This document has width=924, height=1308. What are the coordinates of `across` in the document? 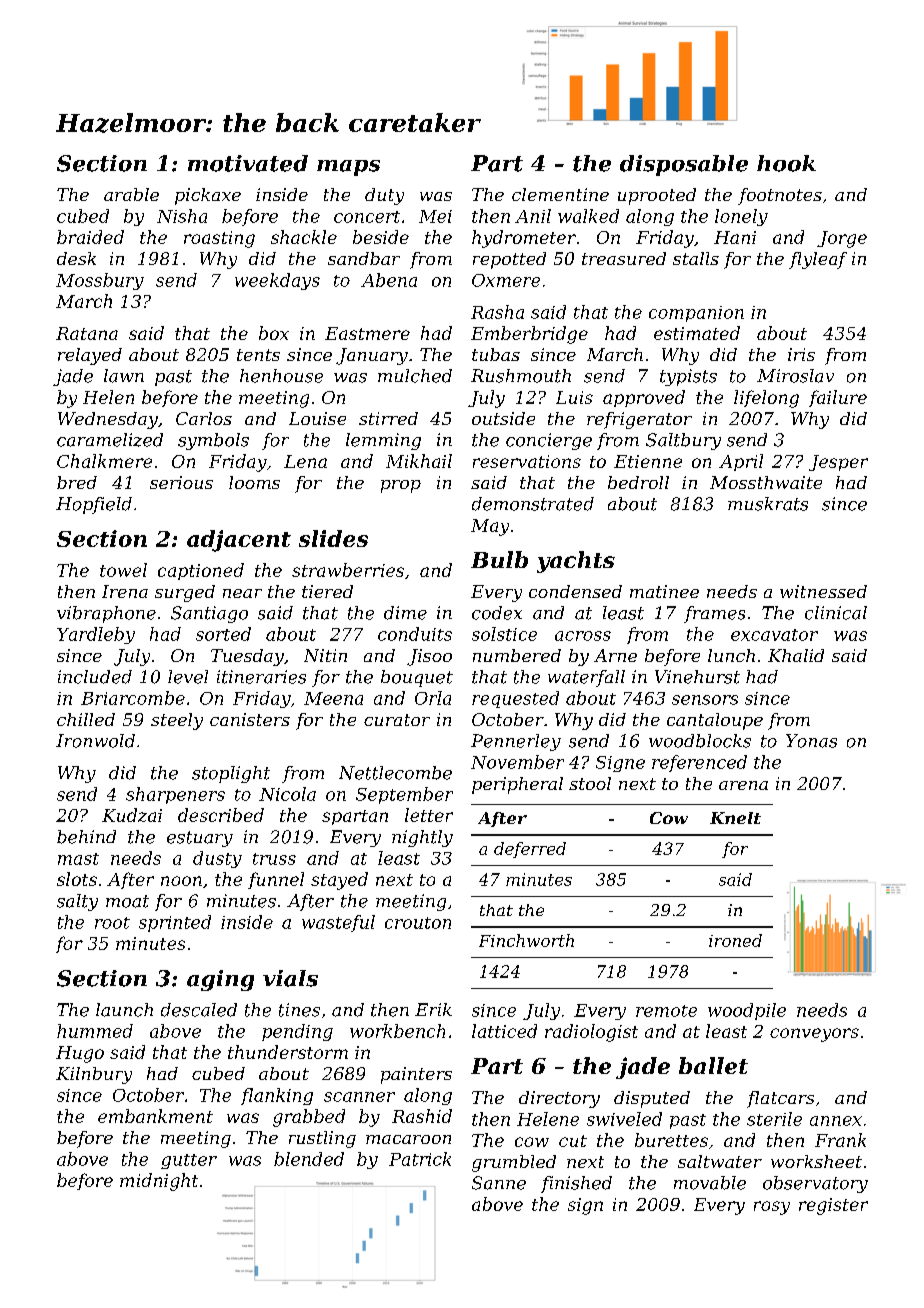 It's located at (583, 636).
